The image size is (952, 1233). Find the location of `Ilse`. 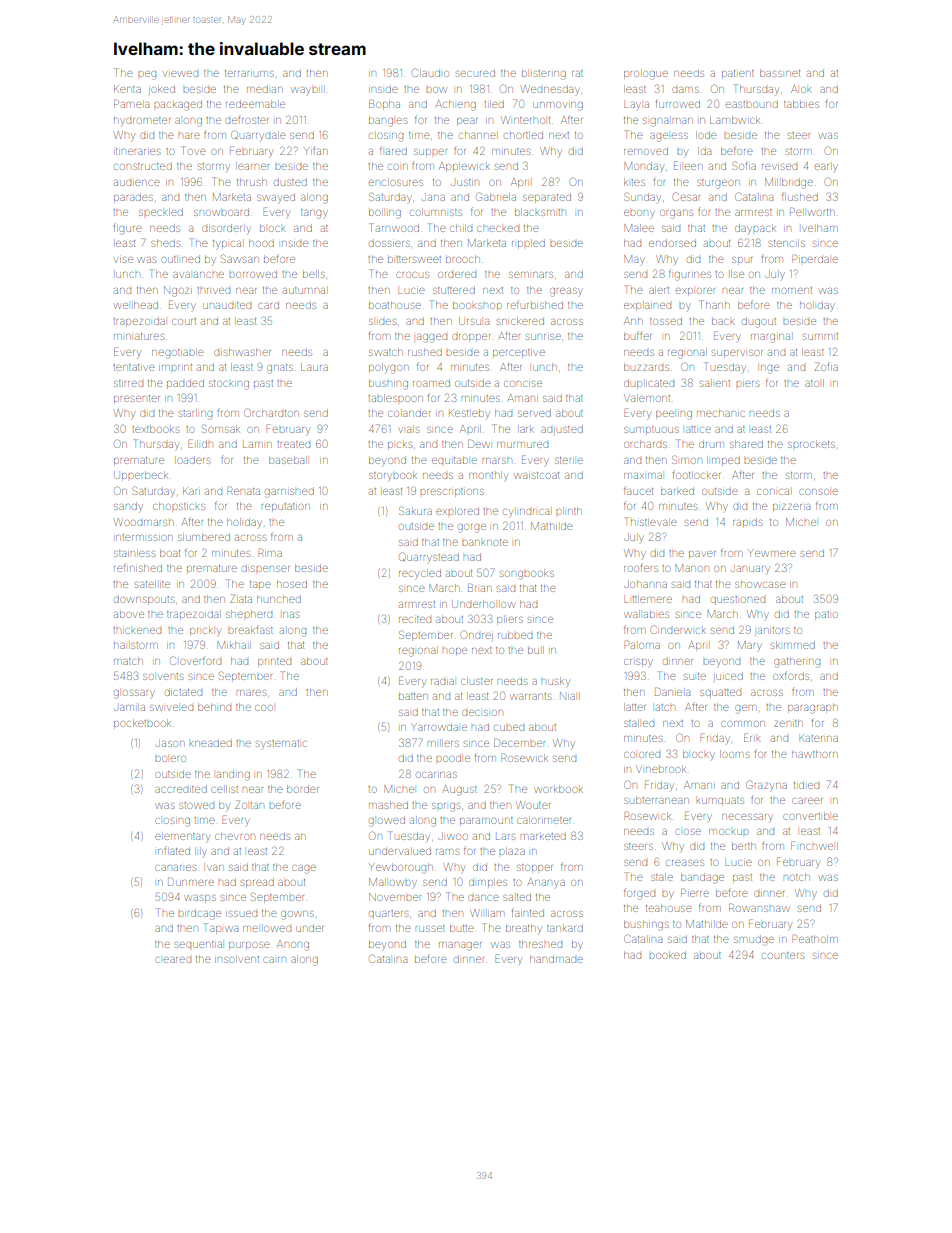

Ilse is located at coordinates (737, 274).
